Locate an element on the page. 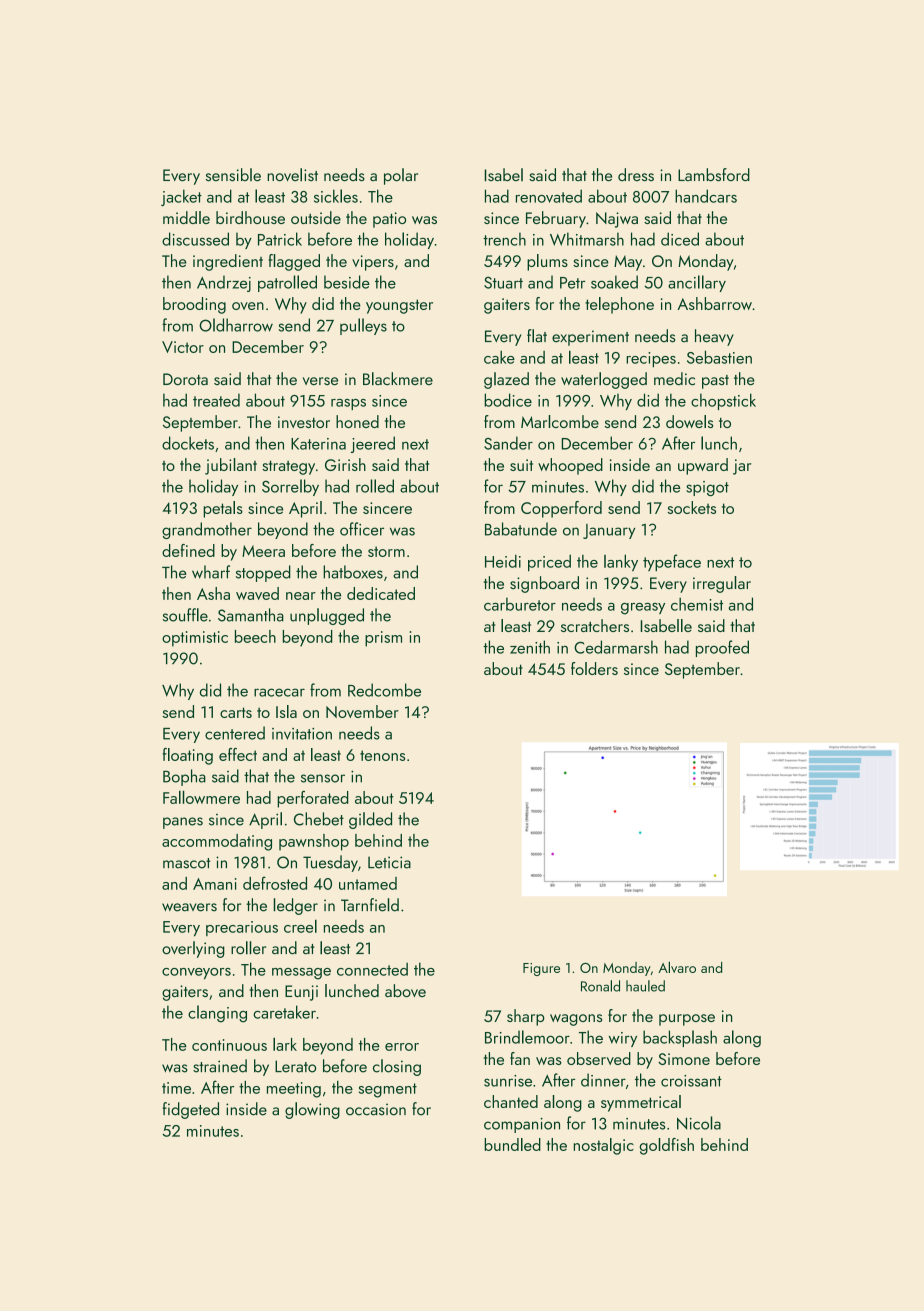  Ronald is located at coordinates (600, 986).
